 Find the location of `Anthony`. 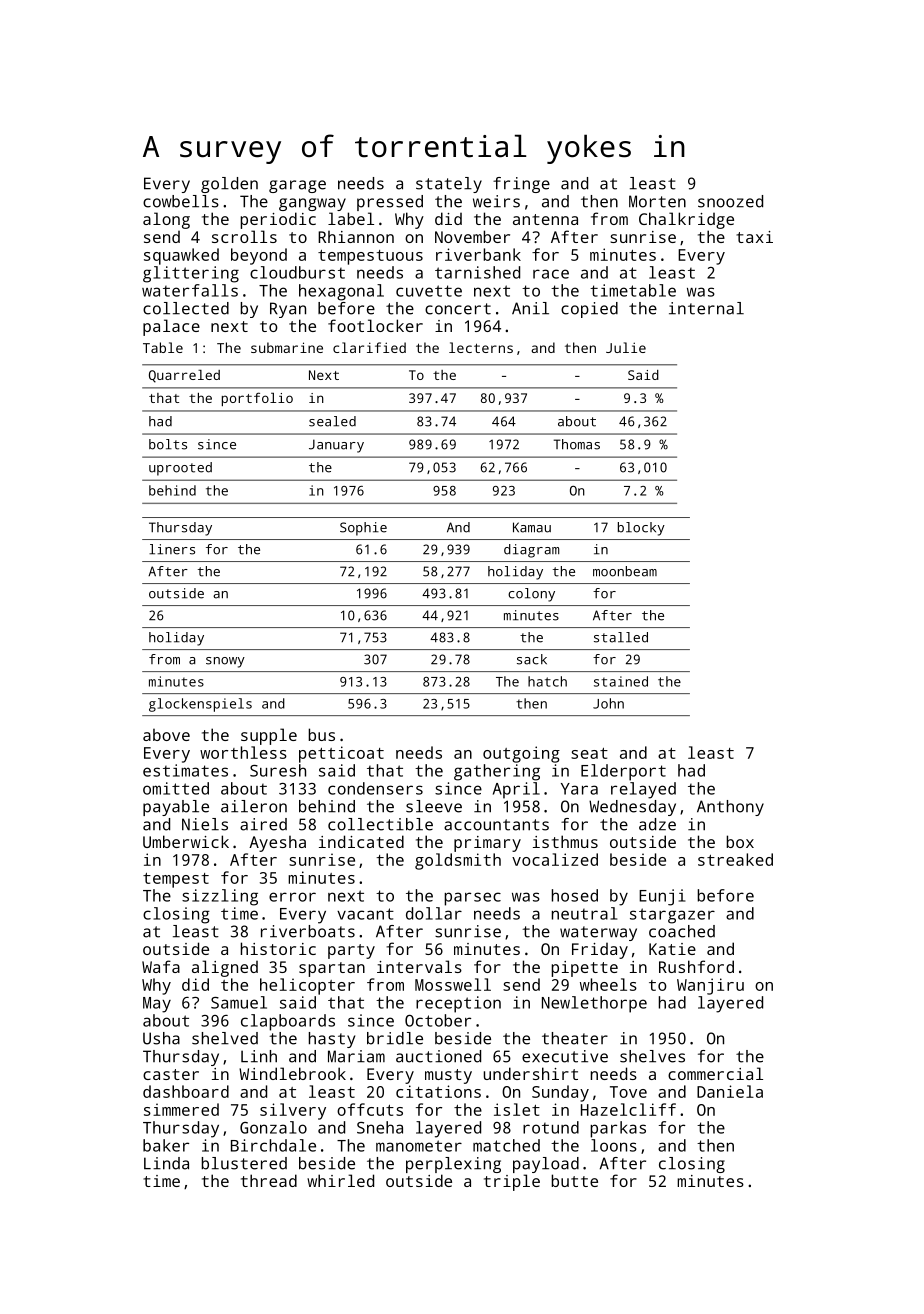

Anthony is located at coordinates (730, 808).
